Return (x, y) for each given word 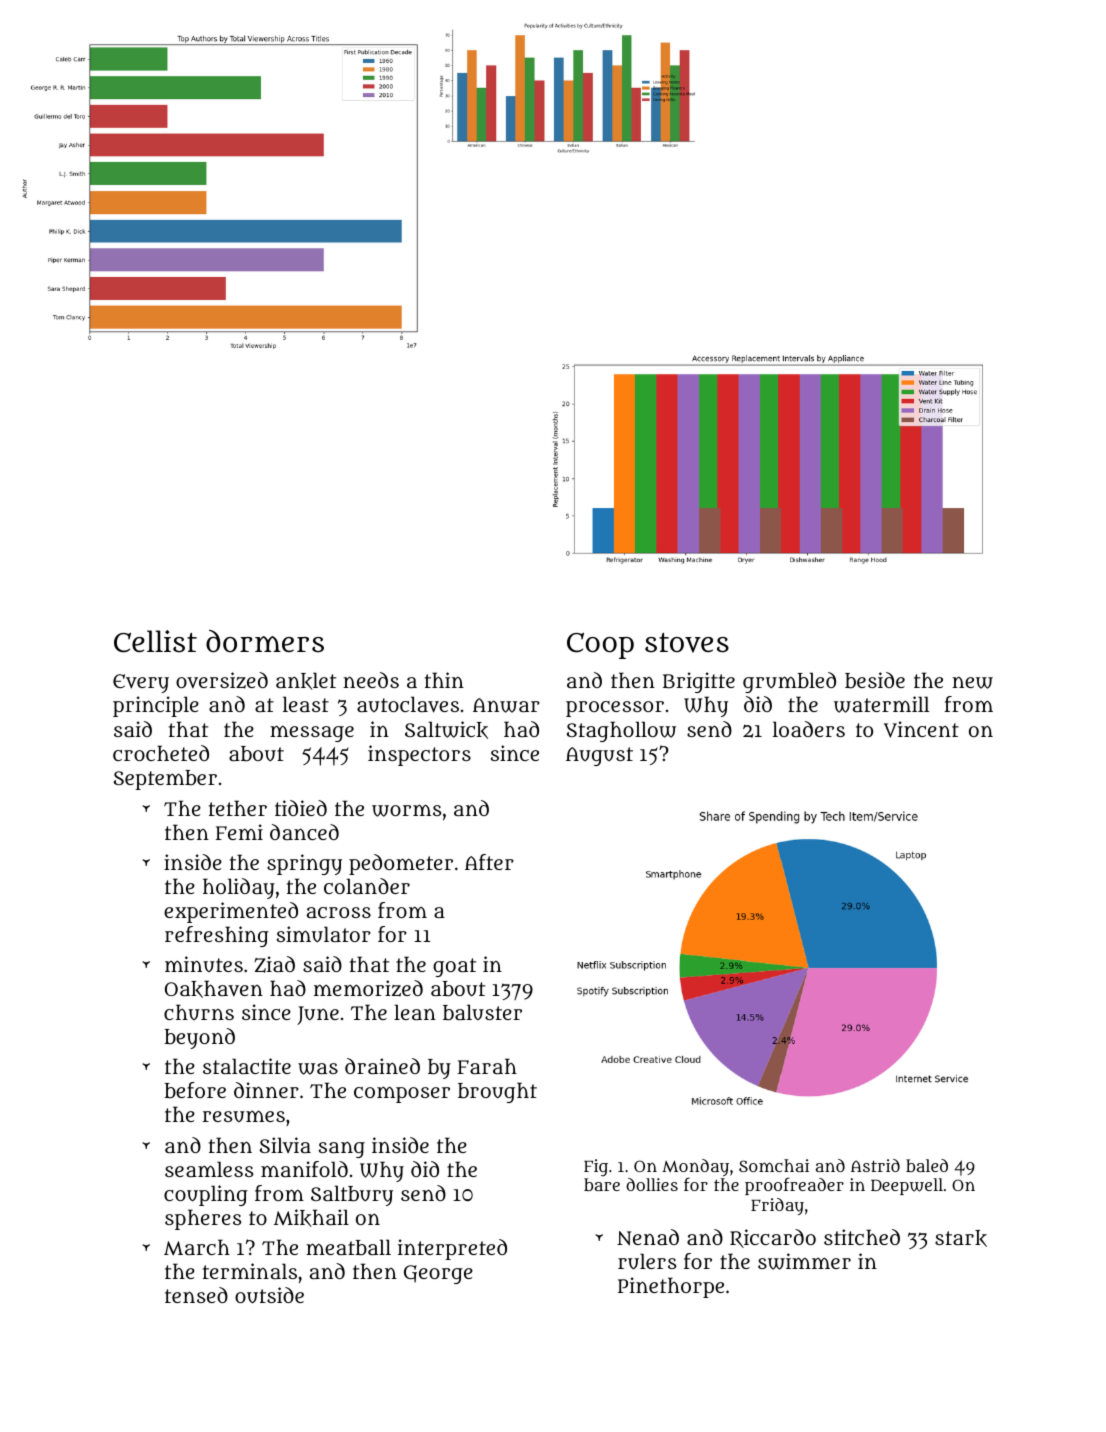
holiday (239, 888)
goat (454, 967)
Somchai (774, 1165)
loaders (809, 729)
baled (927, 1165)
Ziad (274, 964)
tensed (196, 1295)
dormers (265, 641)
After (489, 862)
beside (875, 680)
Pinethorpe (671, 1287)
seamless (209, 1169)
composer (402, 1094)
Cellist (155, 641)
